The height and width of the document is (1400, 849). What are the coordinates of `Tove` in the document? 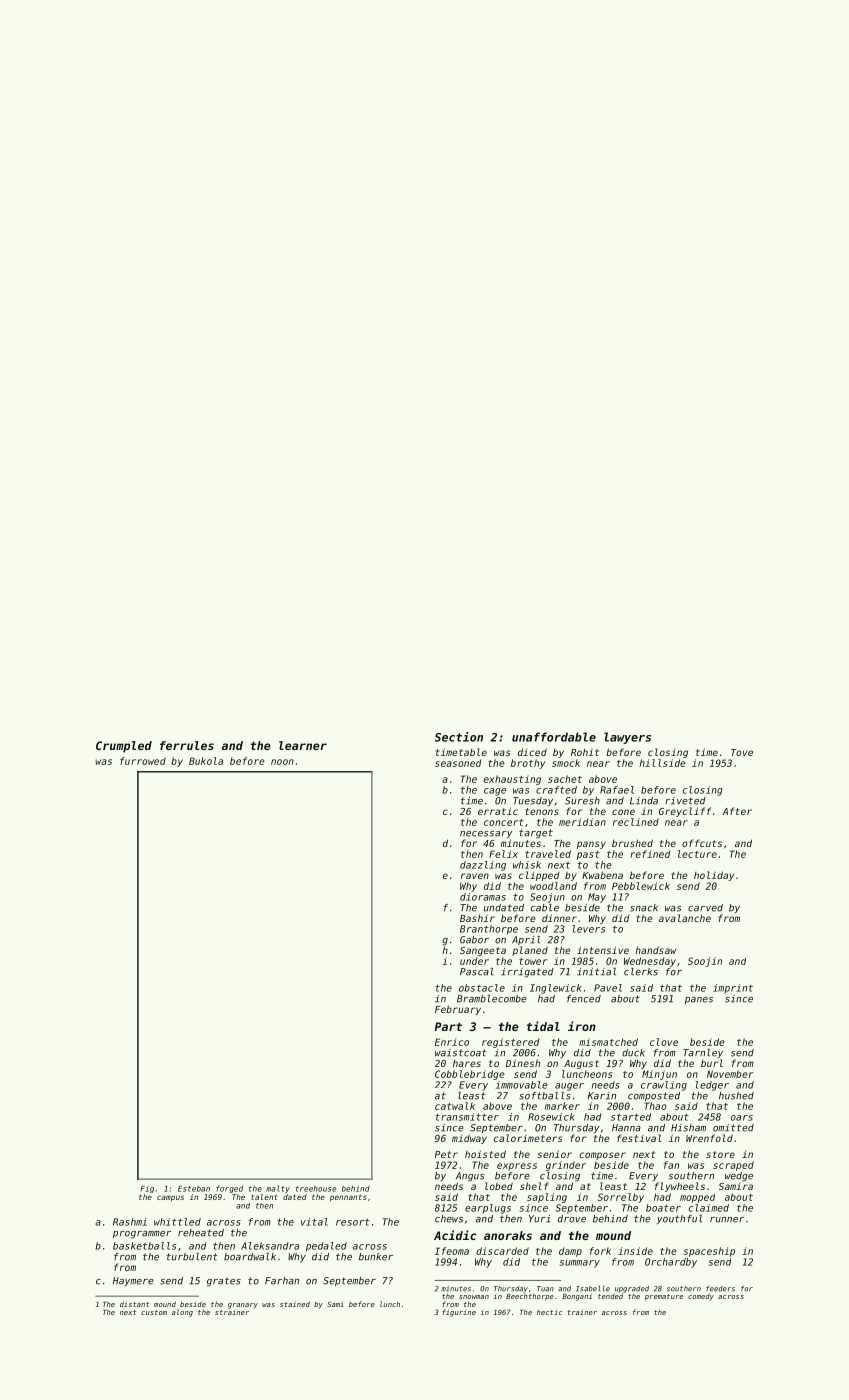 It's located at (742, 752).
